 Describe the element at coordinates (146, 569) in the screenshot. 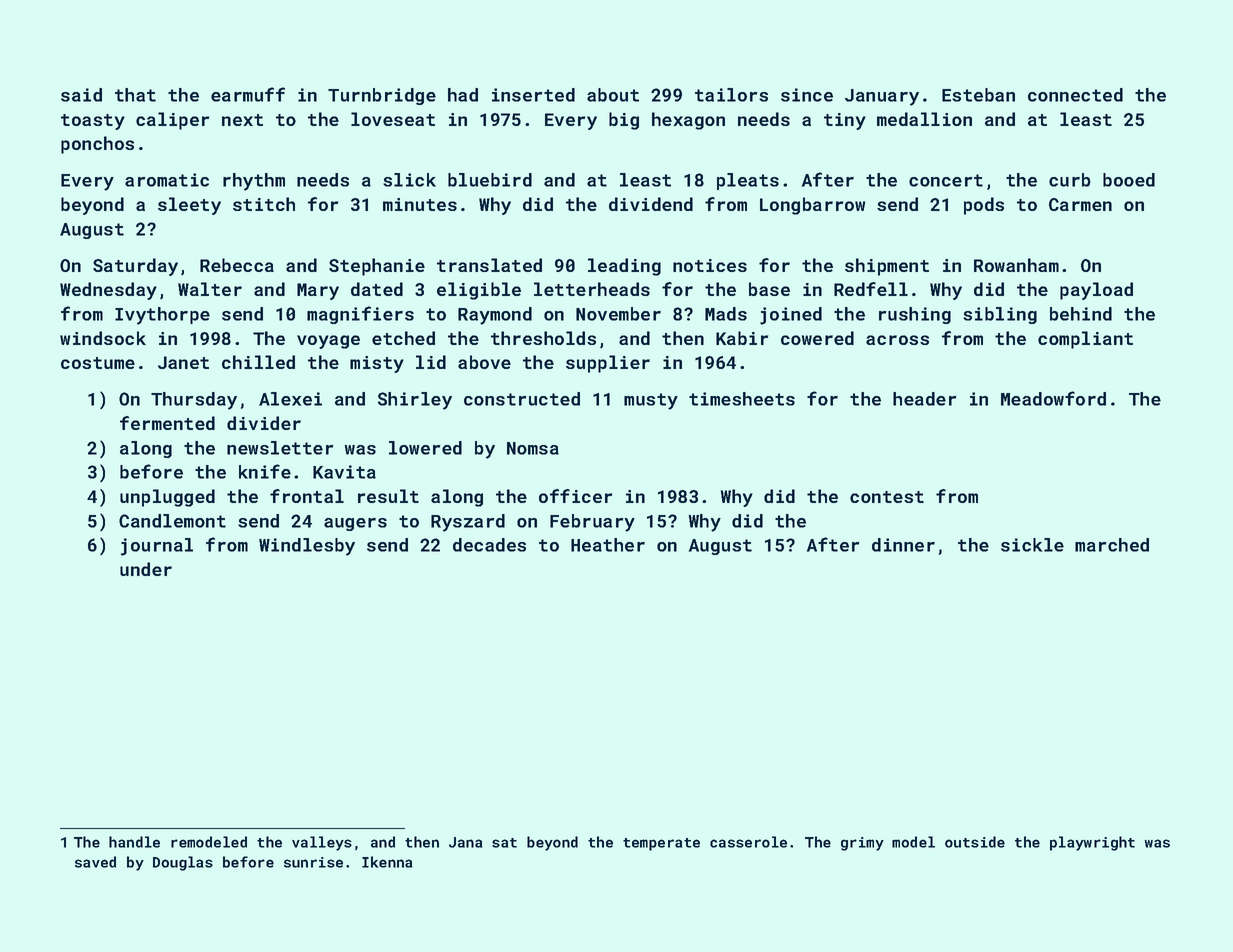

I see `under` at that location.
